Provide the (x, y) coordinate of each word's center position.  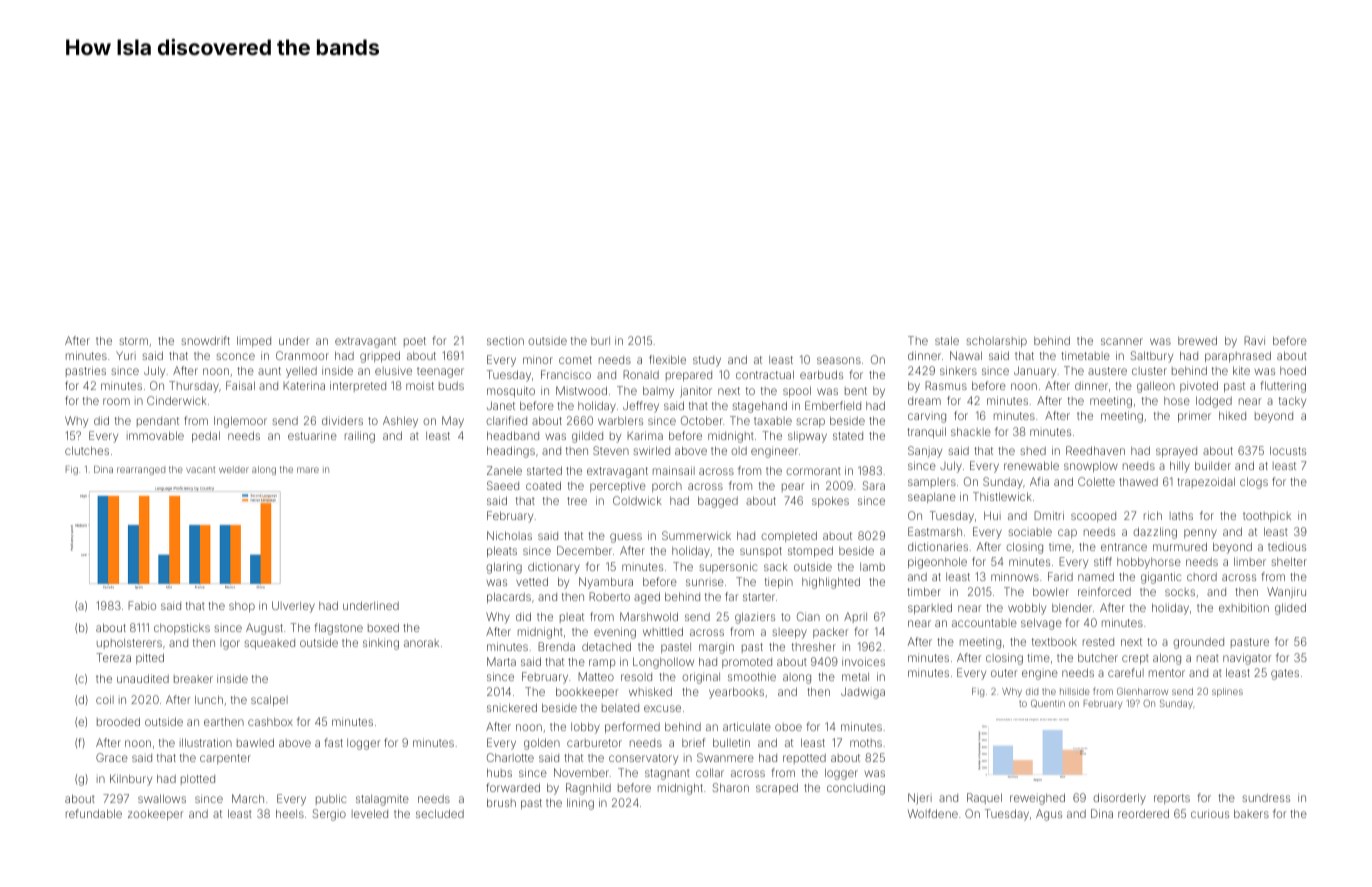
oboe (788, 727)
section (505, 340)
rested (1098, 642)
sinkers (958, 370)
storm (134, 341)
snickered (512, 707)
